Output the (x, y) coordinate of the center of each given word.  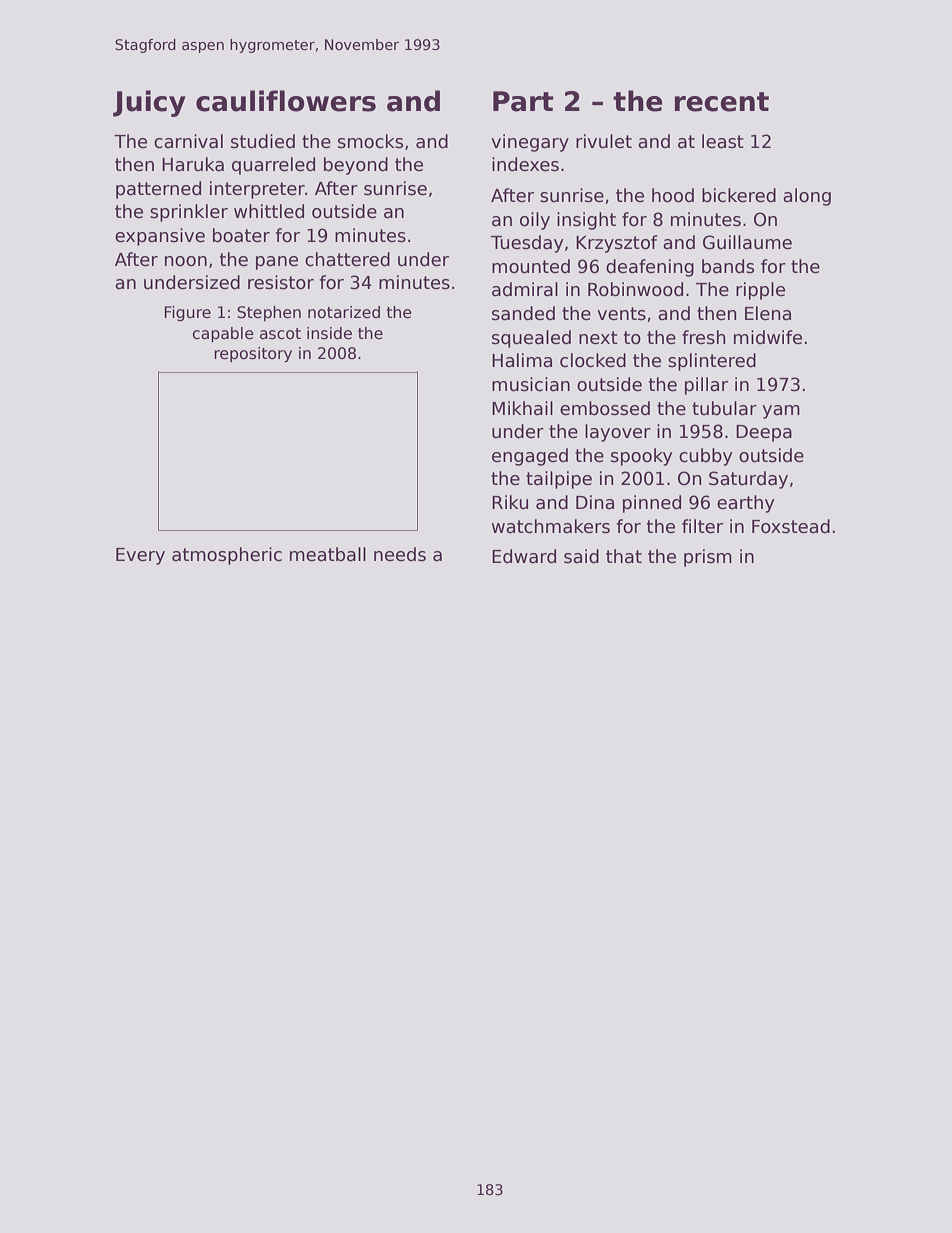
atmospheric (227, 556)
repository (253, 354)
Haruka (193, 164)
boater (241, 235)
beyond (356, 166)
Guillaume (747, 242)
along (807, 197)
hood (673, 195)
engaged (530, 457)
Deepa (764, 433)
